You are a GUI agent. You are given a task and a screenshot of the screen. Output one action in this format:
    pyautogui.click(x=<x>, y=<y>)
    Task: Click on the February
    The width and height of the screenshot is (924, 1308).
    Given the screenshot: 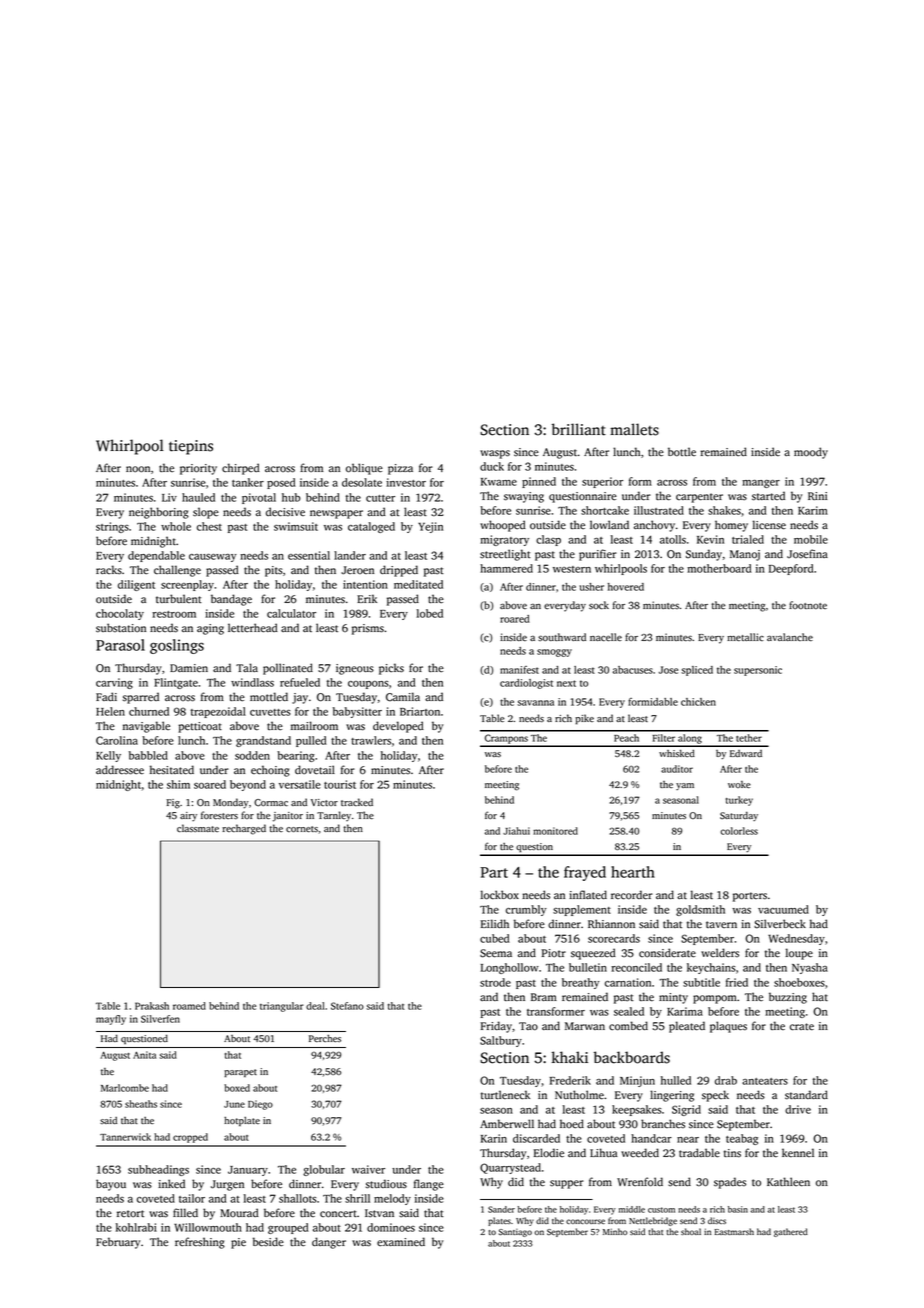 What is the action you would take?
    pyautogui.click(x=118, y=1243)
